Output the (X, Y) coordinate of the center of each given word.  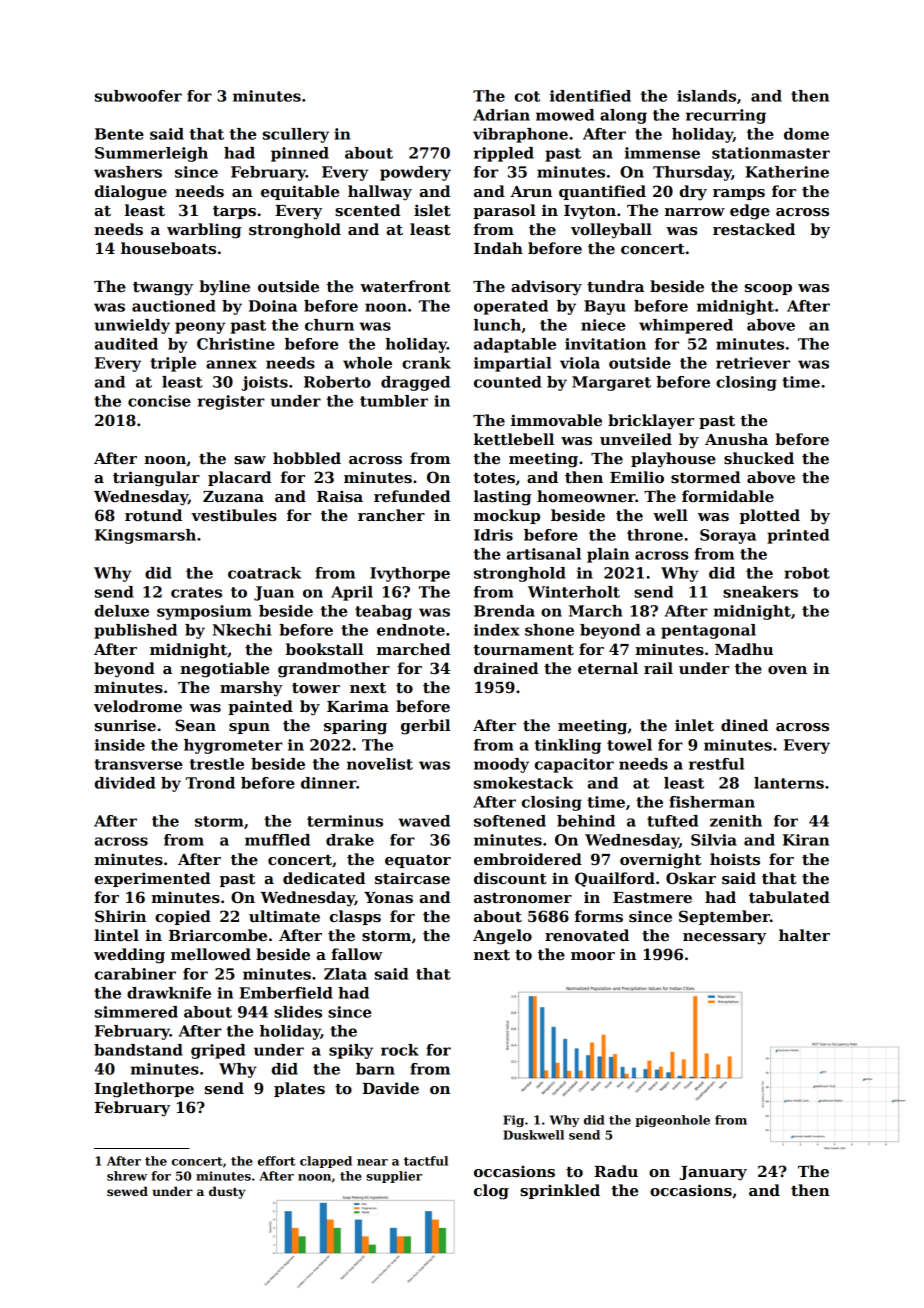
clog (491, 1192)
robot (807, 573)
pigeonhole (672, 1121)
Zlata (345, 974)
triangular (156, 479)
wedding (129, 956)
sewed (127, 1191)
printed (798, 536)
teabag (383, 612)
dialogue (131, 193)
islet (432, 210)
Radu (616, 1171)
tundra (615, 286)
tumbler (394, 401)
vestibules (234, 515)
